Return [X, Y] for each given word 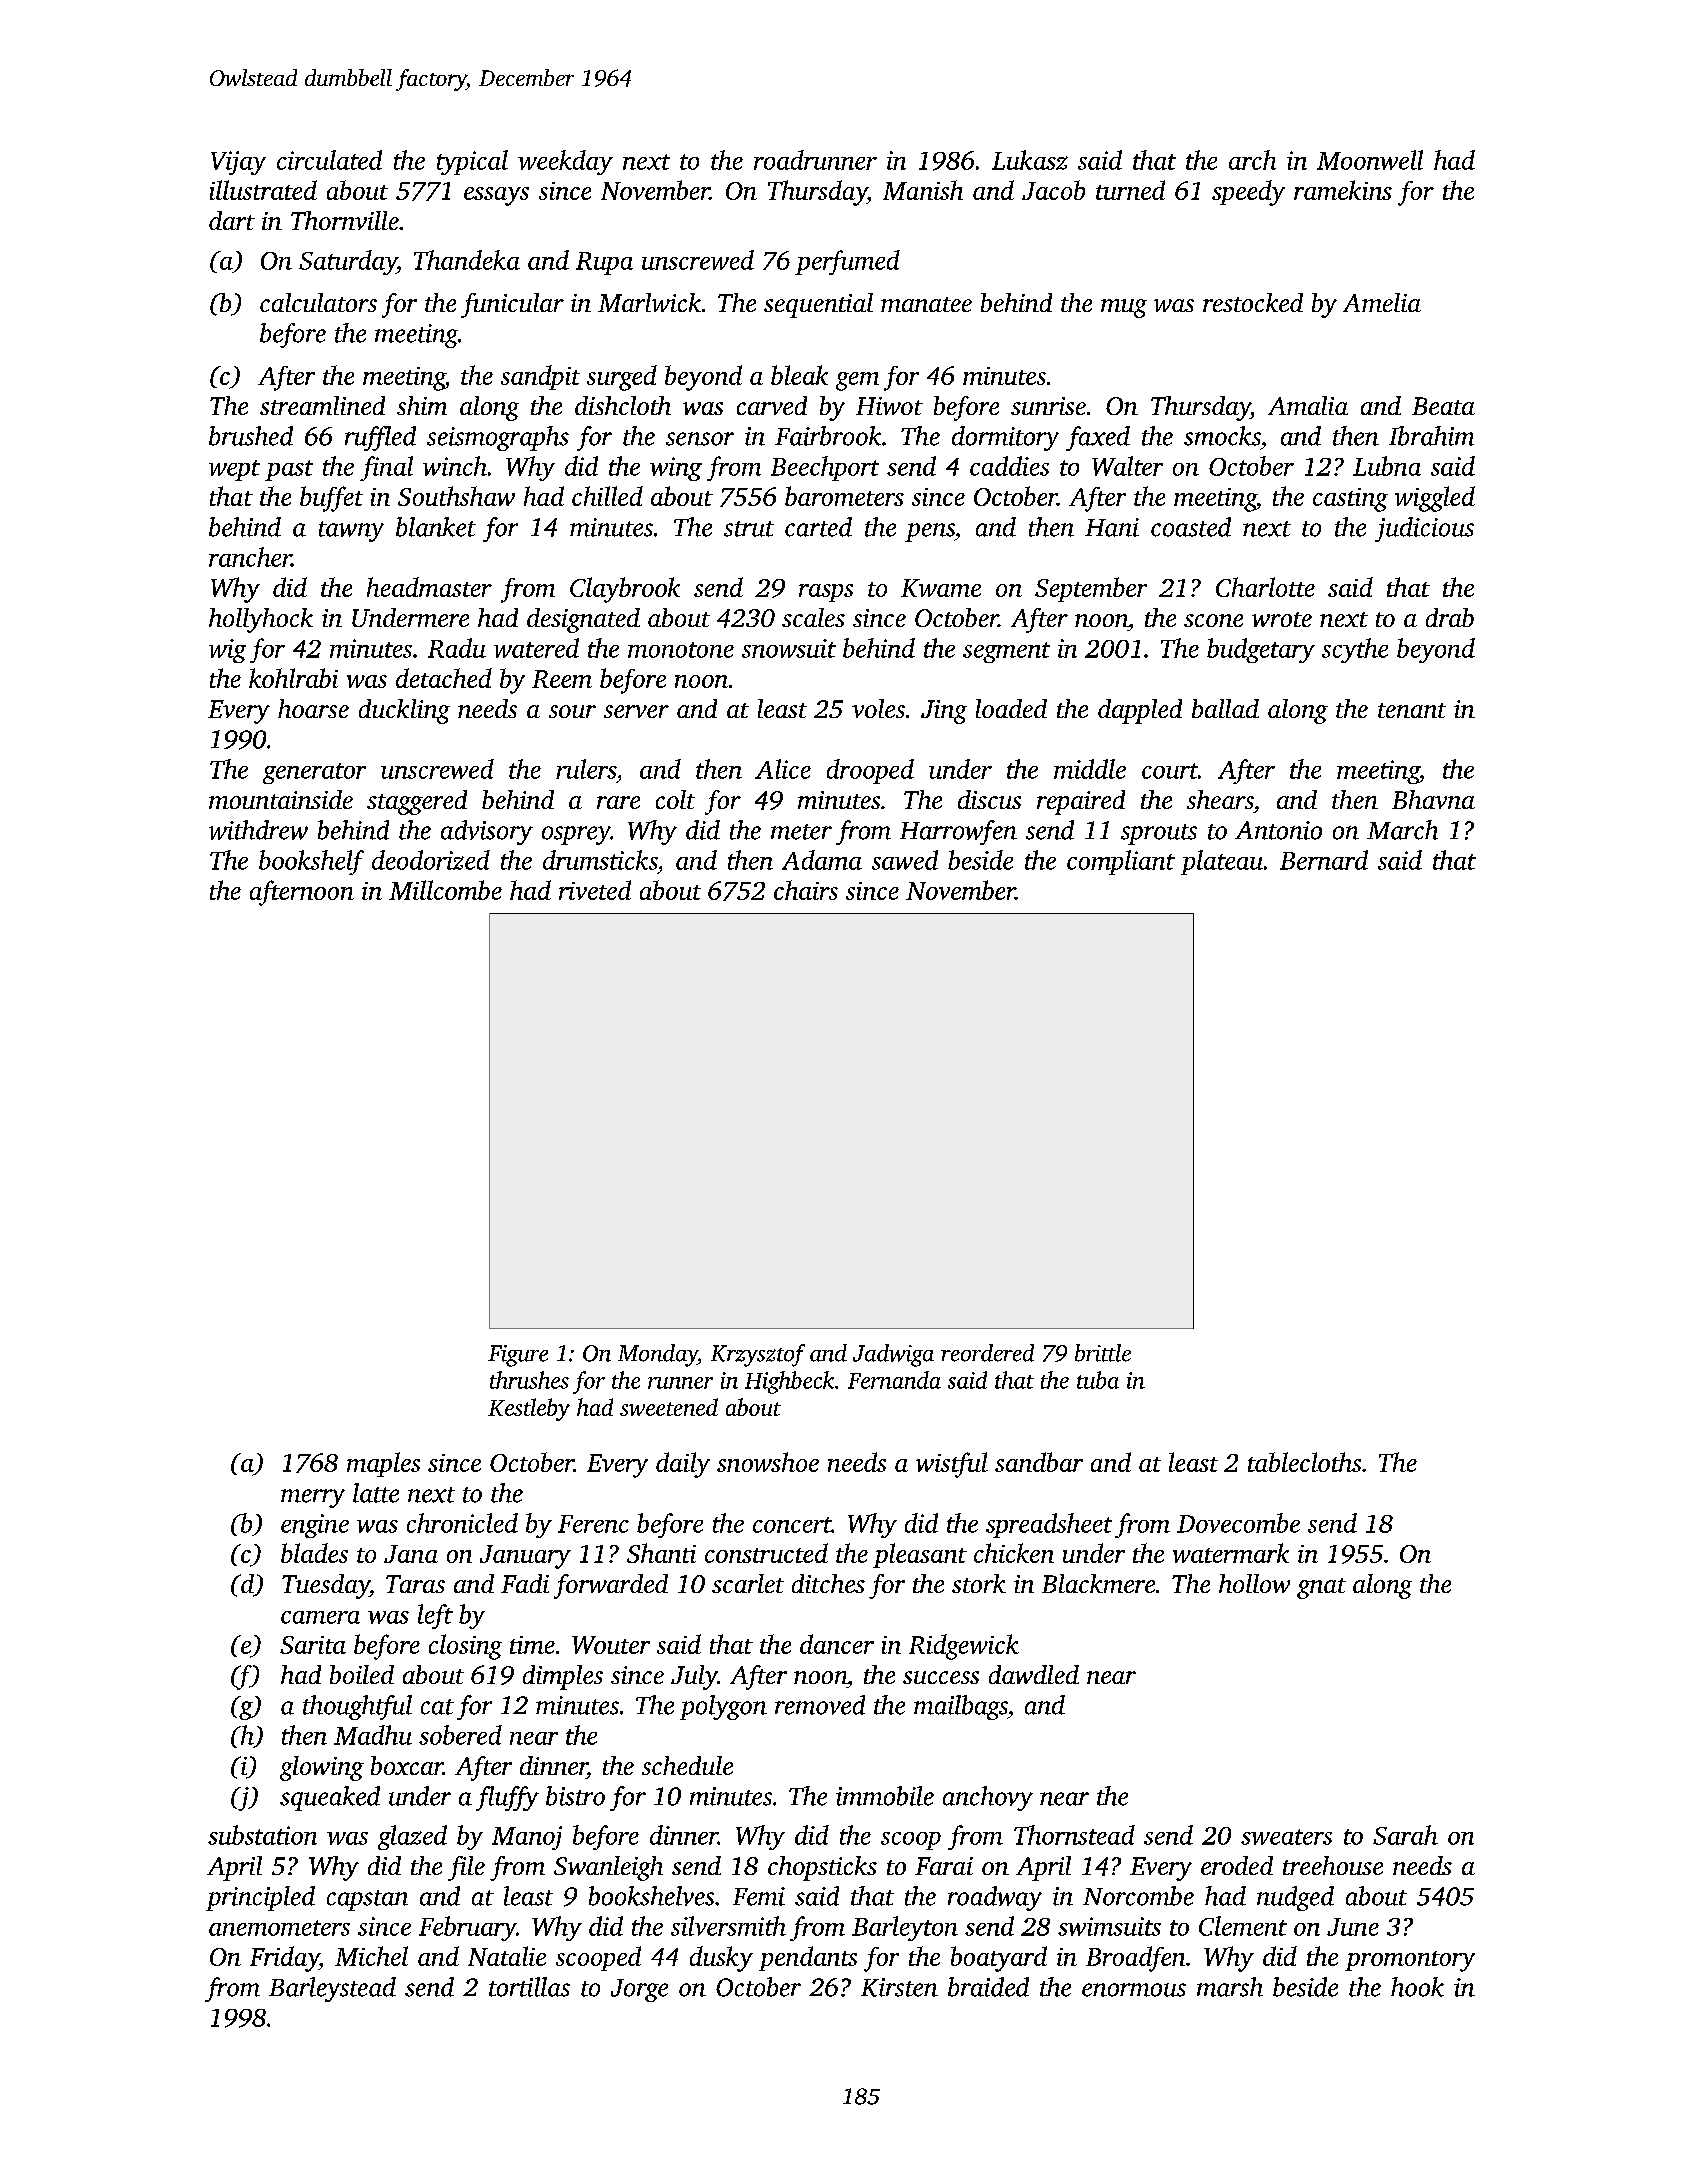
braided [988, 1987]
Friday [284, 1959]
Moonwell [1370, 160]
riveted [595, 890]
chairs [806, 890]
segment [1006, 652]
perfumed [847, 262]
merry [313, 1498]
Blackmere [1098, 1583]
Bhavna [1433, 799]
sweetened [669, 1407]
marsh [1230, 1987]
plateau [1222, 862]
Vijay [238, 163]
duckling [404, 711]
